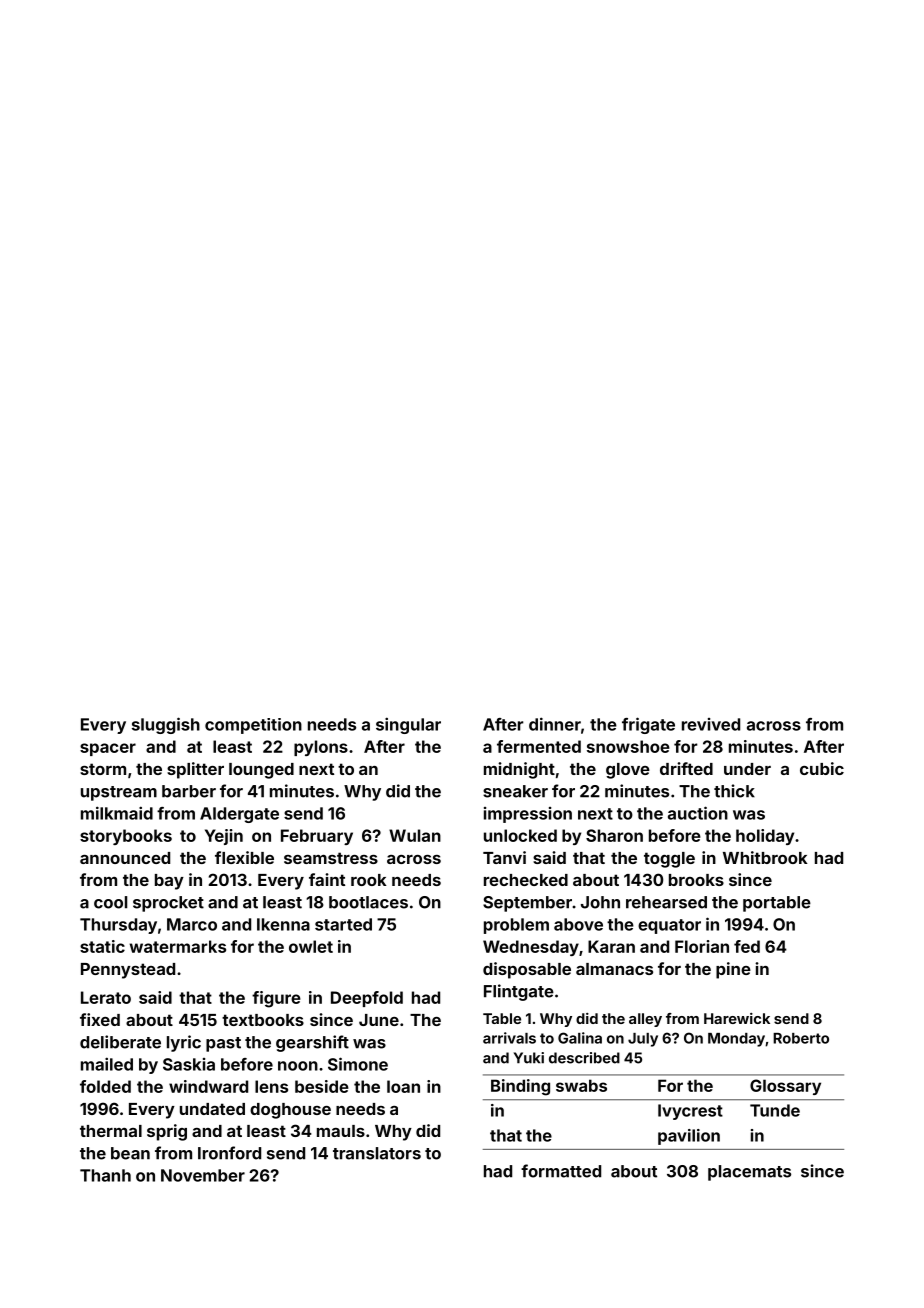 This screenshot has height=1308, width=924. Describe the element at coordinates (775, 1110) in the screenshot. I see `Tunde` at that location.
